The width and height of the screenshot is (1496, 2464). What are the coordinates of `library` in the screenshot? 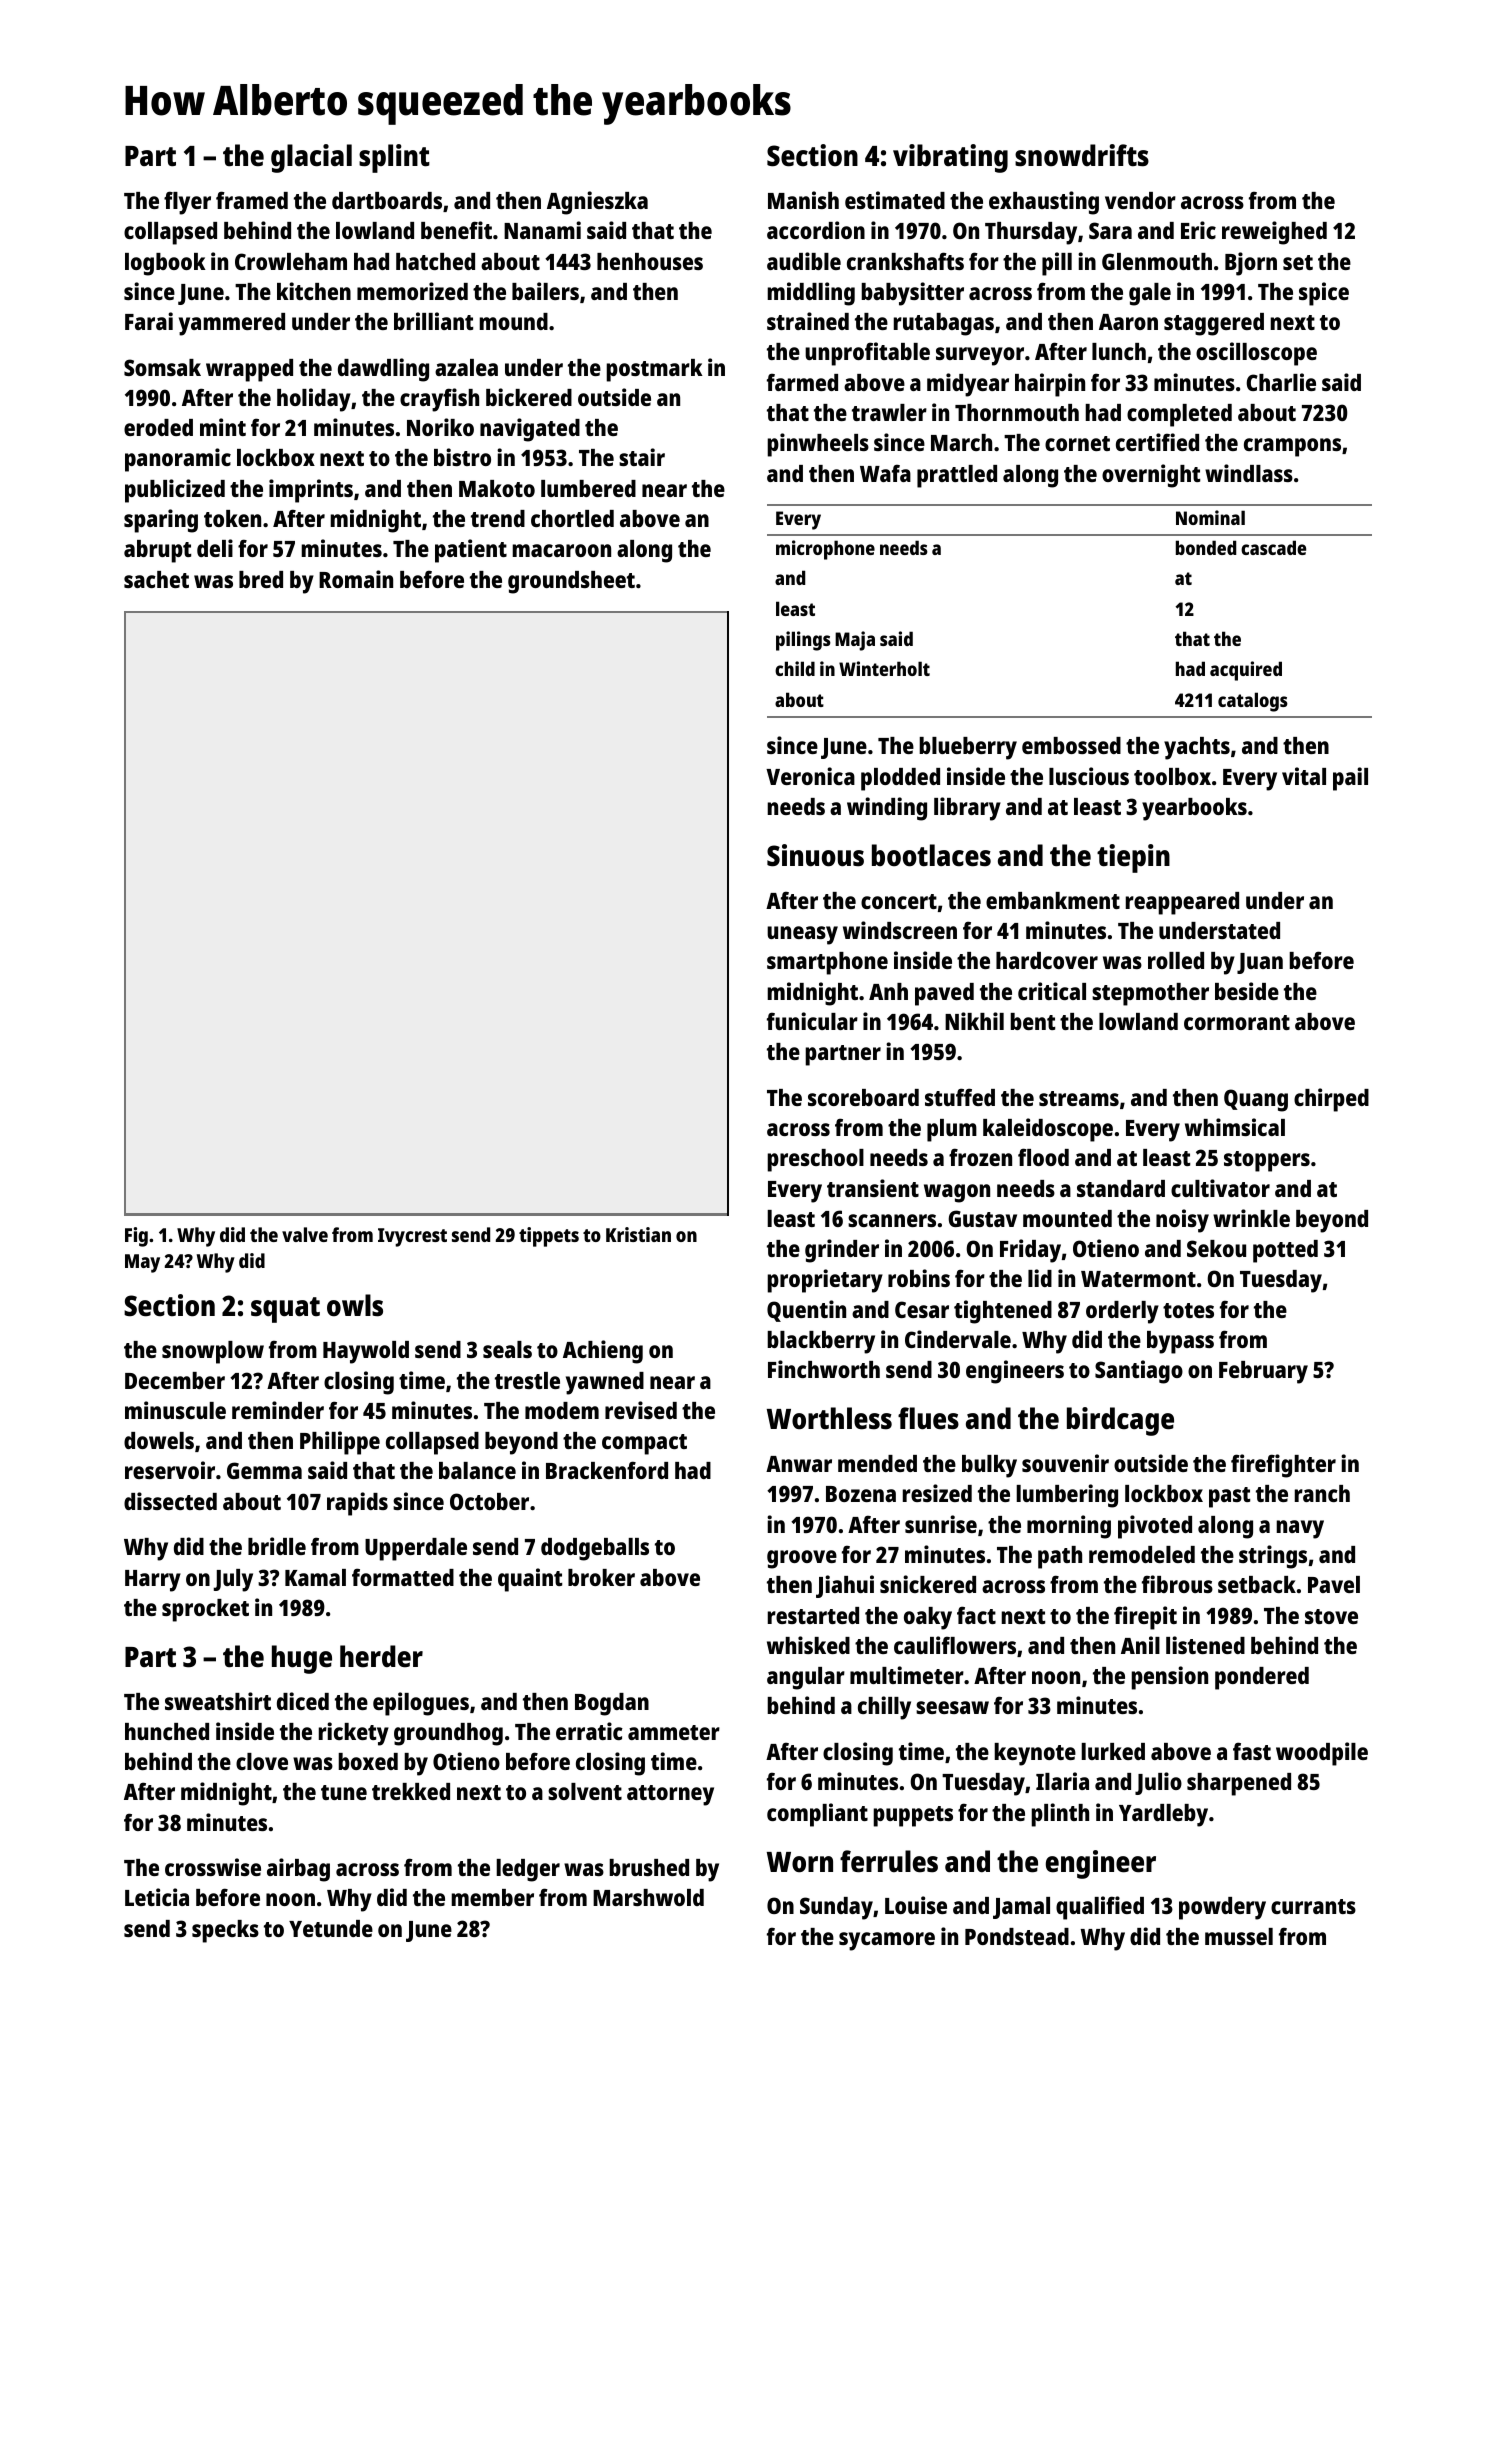 It's located at (967, 809).
